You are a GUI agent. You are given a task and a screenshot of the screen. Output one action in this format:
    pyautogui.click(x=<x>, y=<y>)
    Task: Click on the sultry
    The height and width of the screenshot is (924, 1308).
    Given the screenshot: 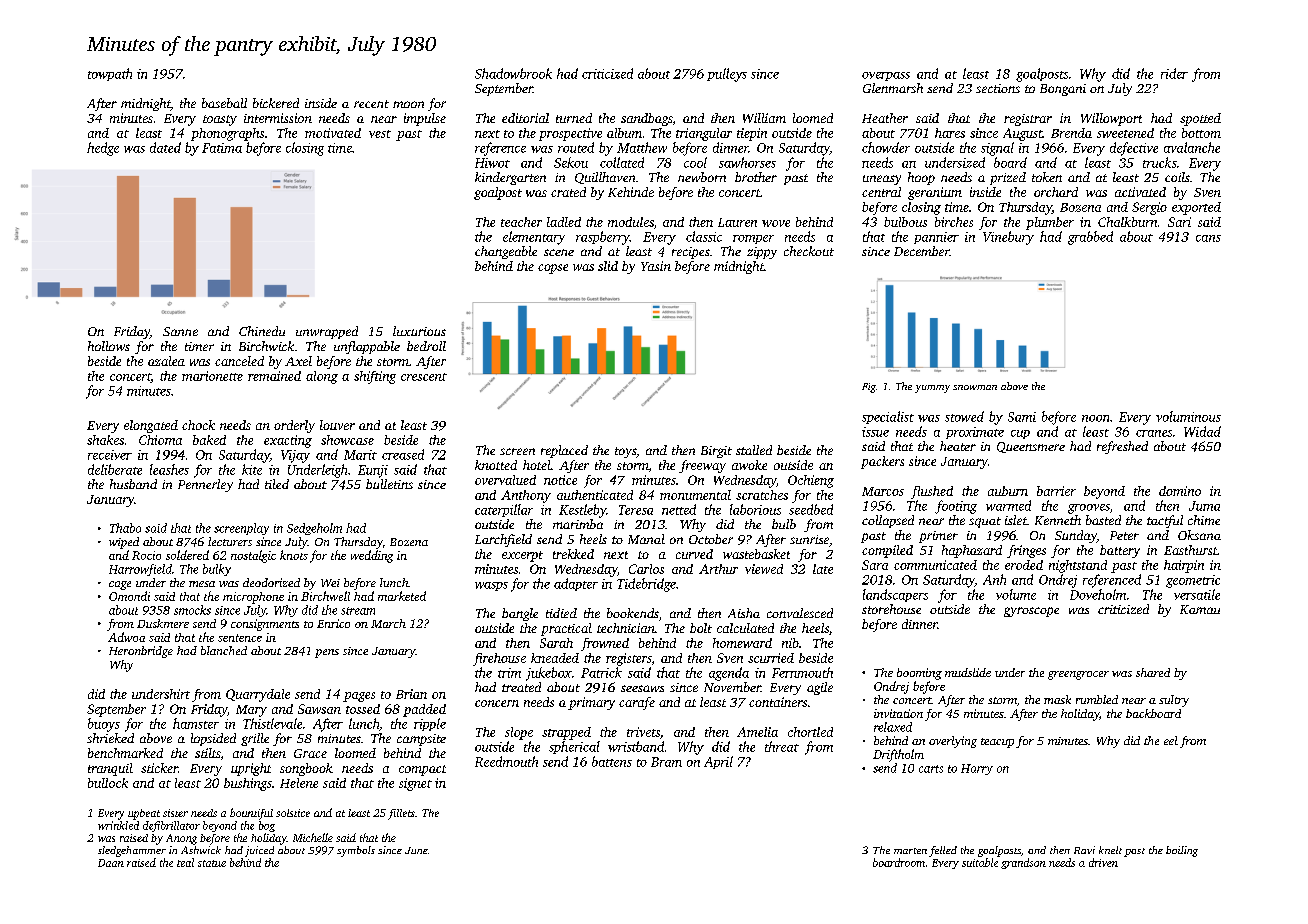 What is the action you would take?
    pyautogui.click(x=1174, y=701)
